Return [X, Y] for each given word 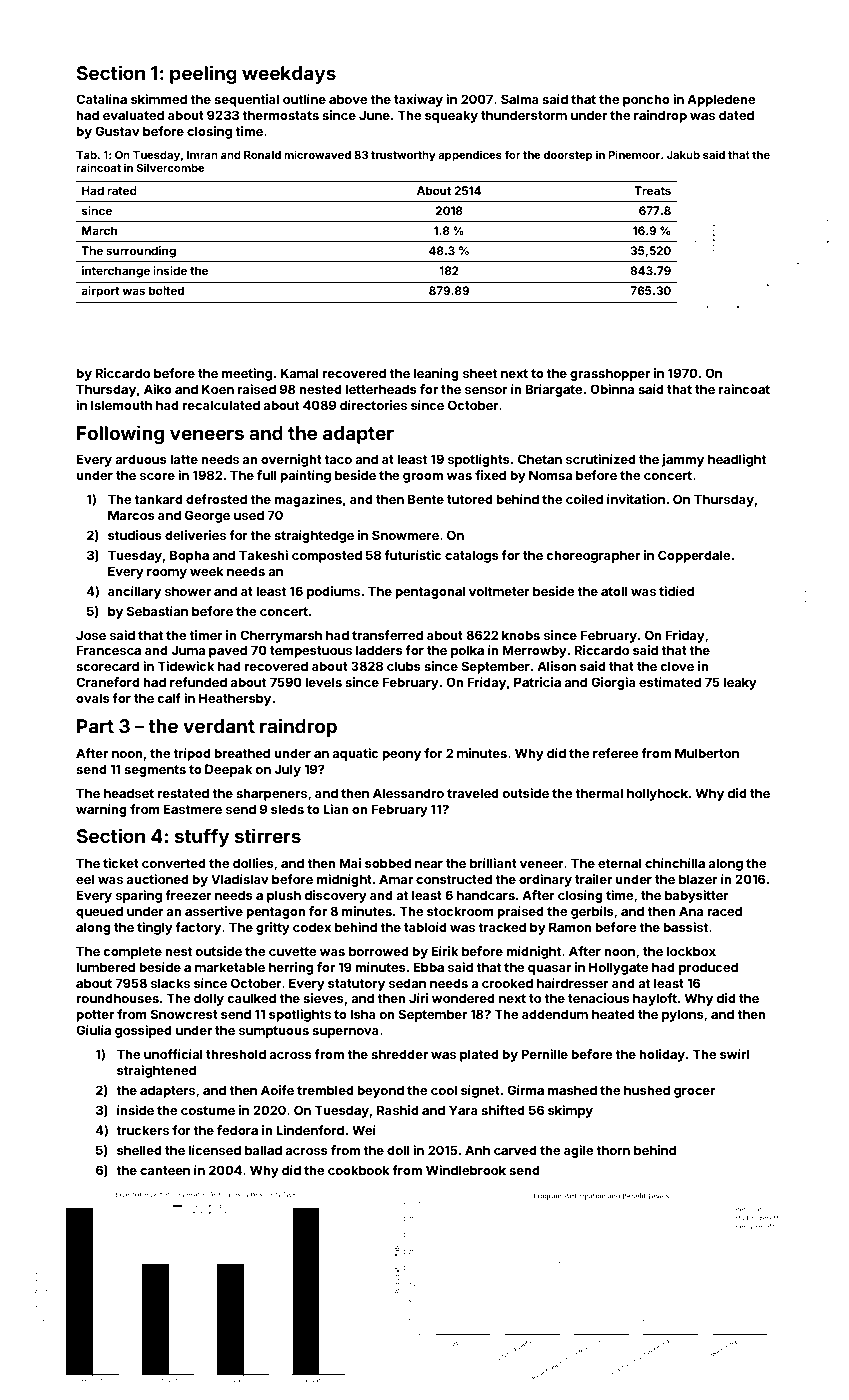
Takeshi [263, 555]
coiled [584, 499]
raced [724, 911]
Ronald [262, 155]
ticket [121, 863]
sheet [480, 373]
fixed [490, 475]
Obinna [612, 389]
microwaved [317, 154]
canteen [165, 1170]
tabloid [425, 927]
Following [120, 434]
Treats [652, 190]
